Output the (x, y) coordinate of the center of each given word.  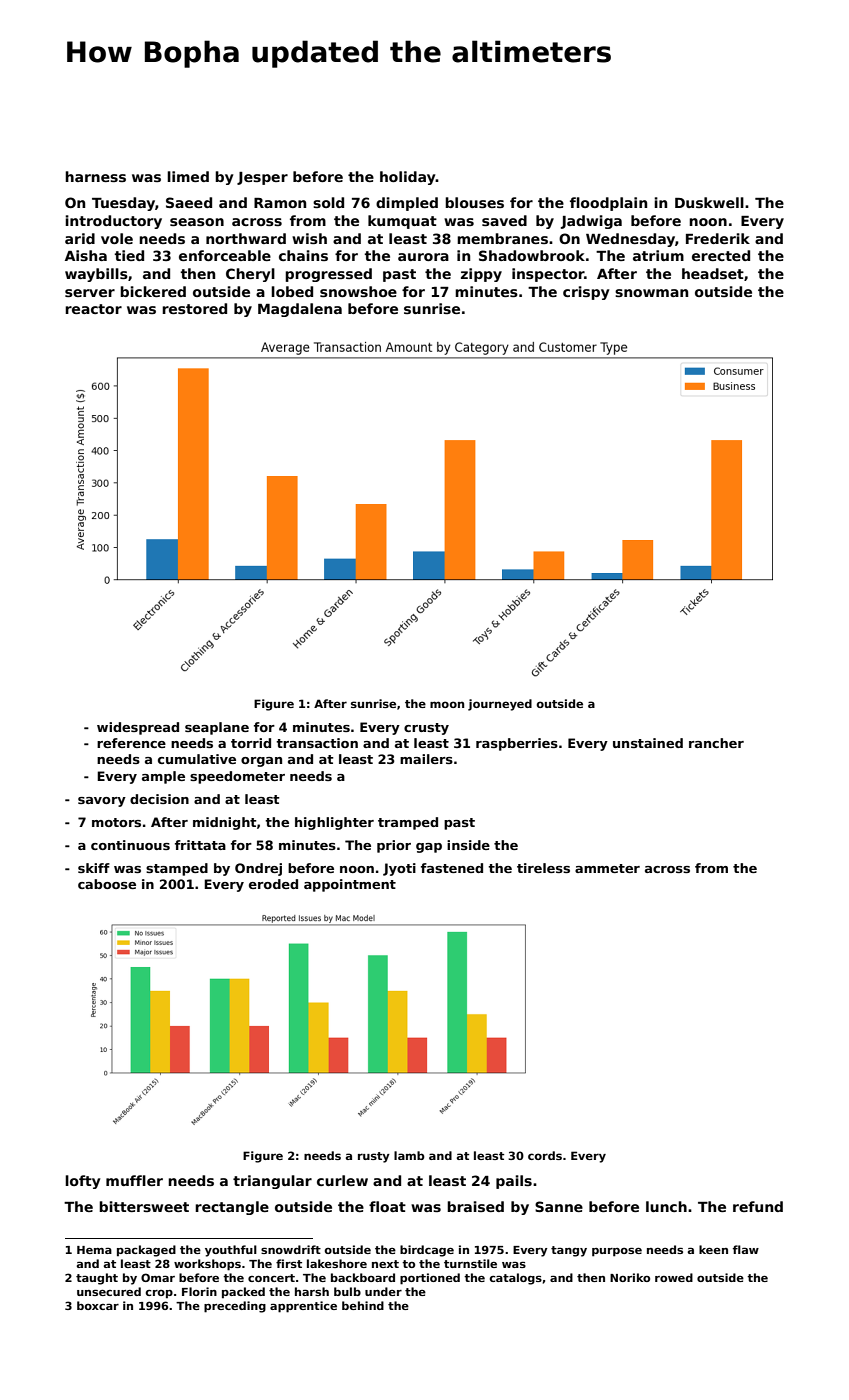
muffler (134, 1180)
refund (758, 1206)
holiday (408, 178)
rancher (716, 743)
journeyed (500, 705)
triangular (272, 1182)
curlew (342, 1180)
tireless (543, 868)
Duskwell (709, 202)
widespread (138, 728)
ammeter (607, 868)
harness (95, 176)
